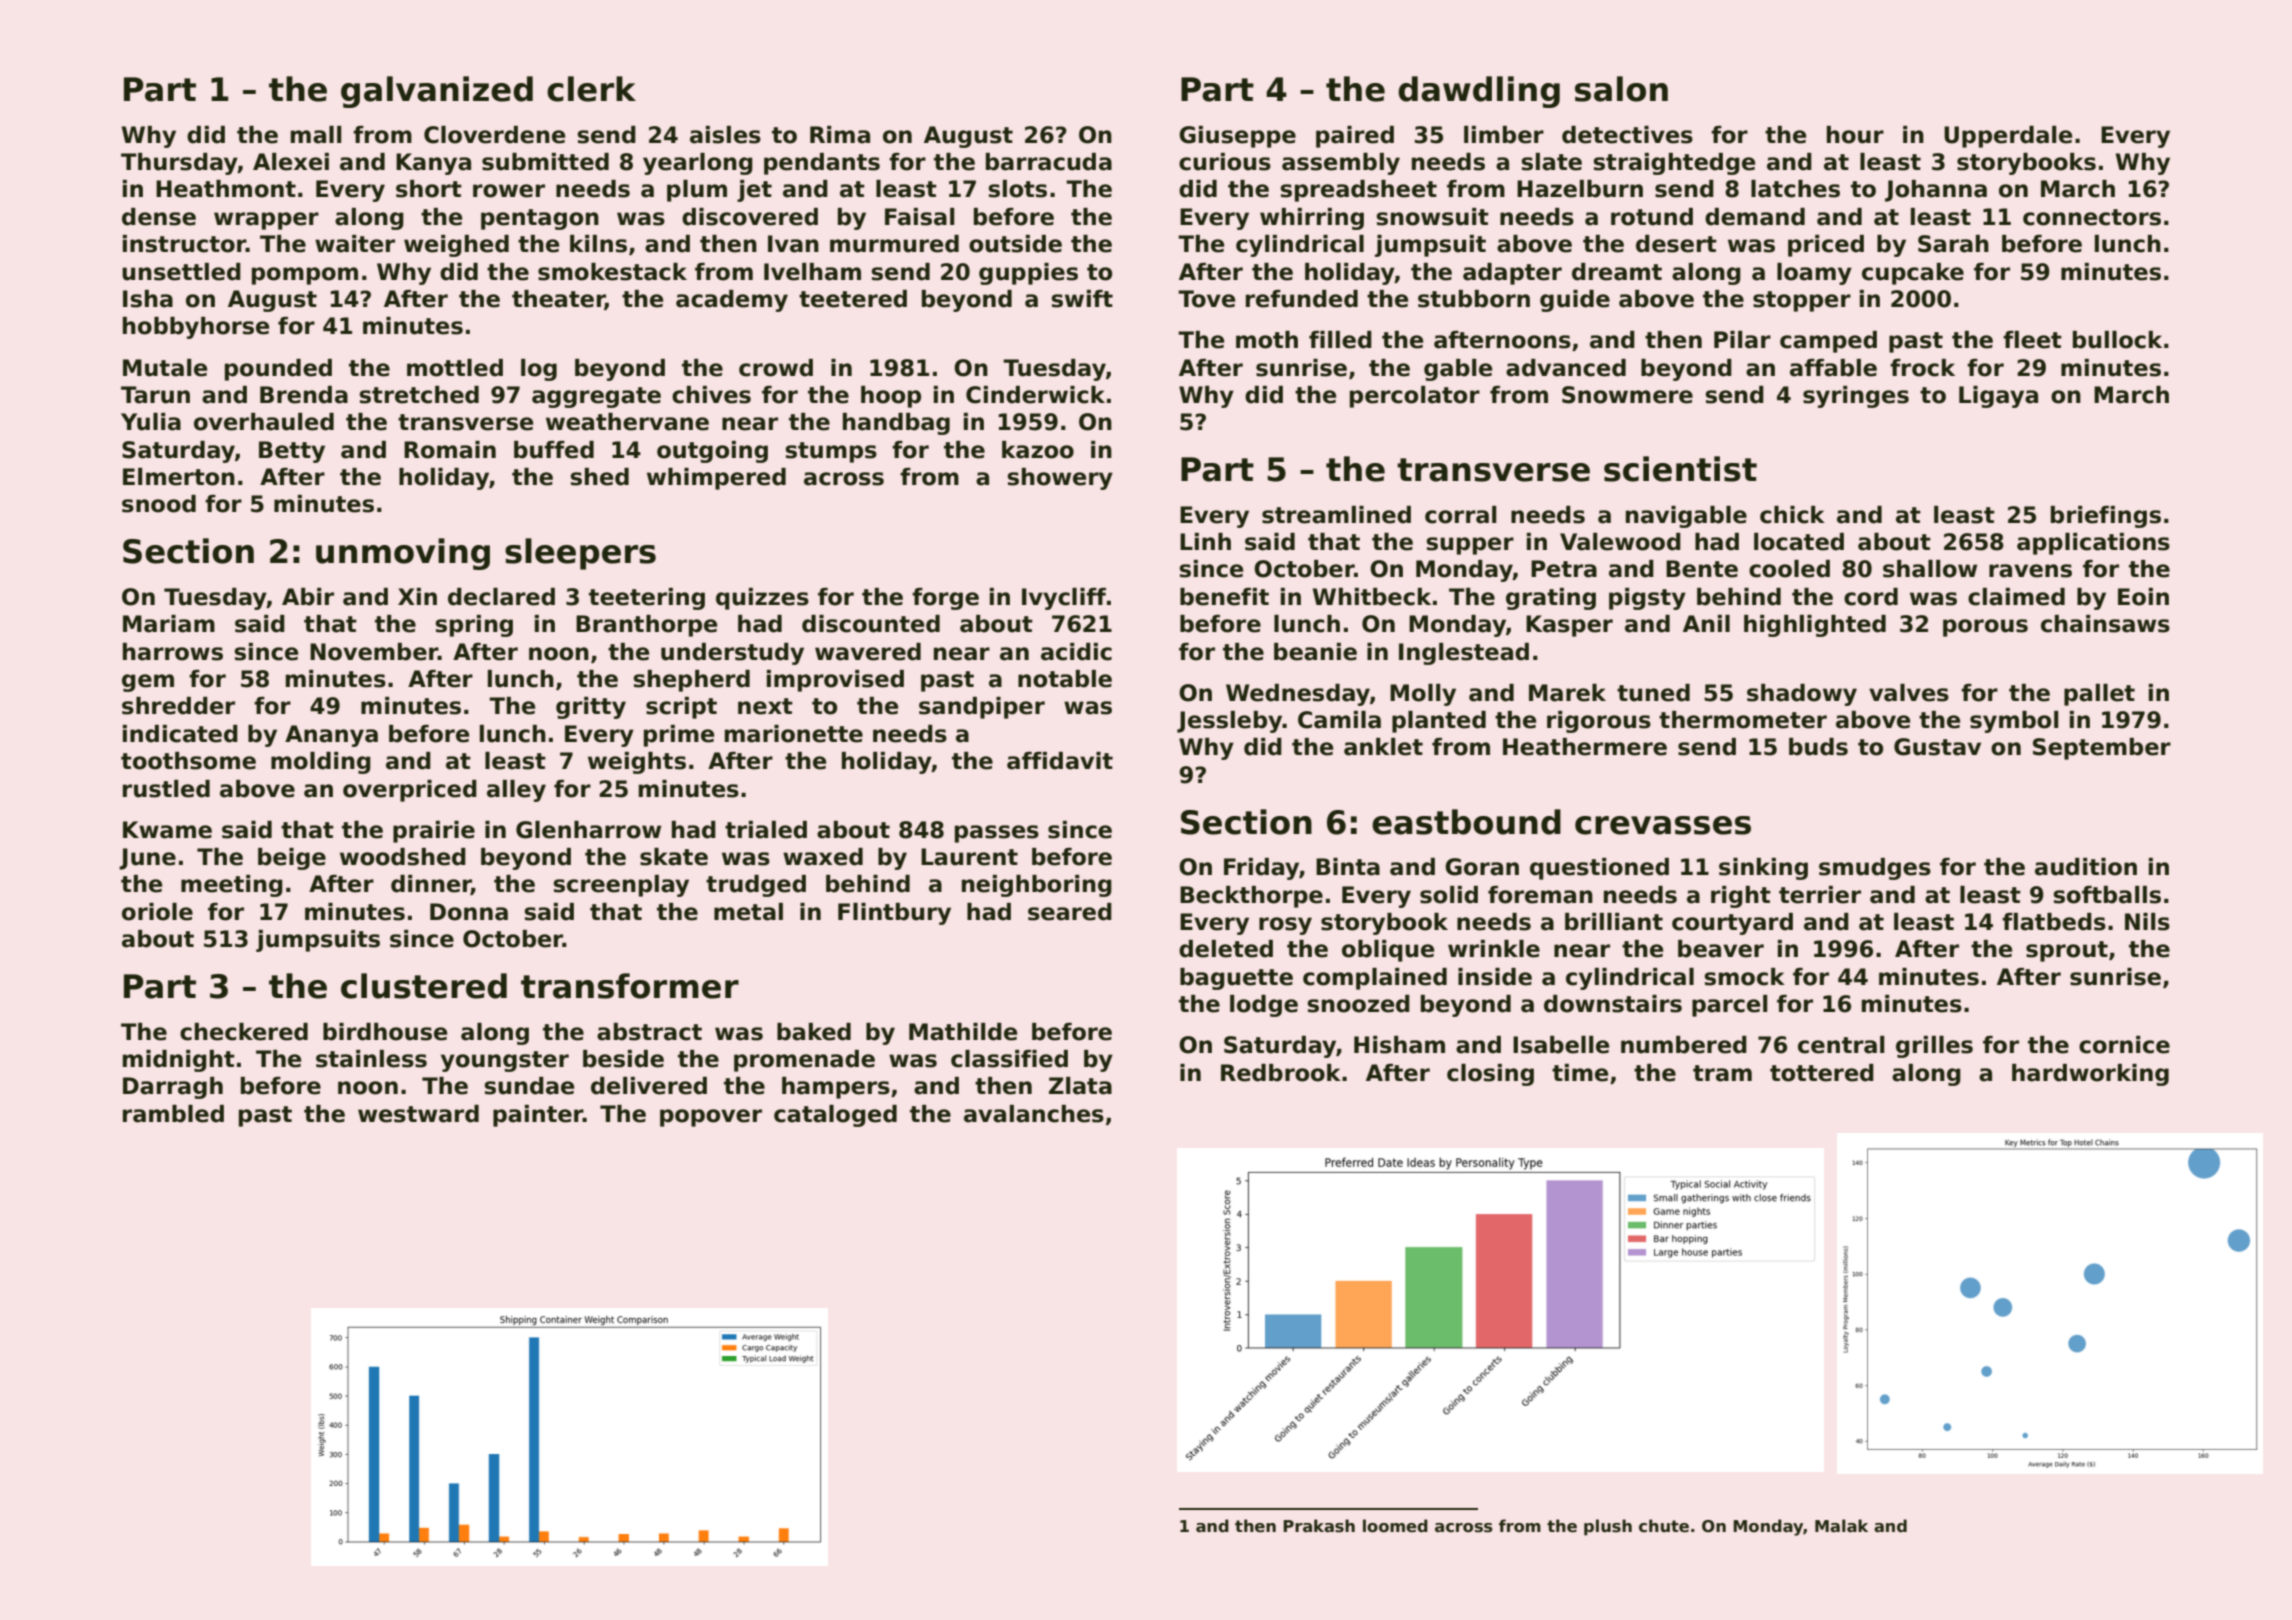  Describe the element at coordinates (596, 397) in the screenshot. I see `aggregate` at that location.
